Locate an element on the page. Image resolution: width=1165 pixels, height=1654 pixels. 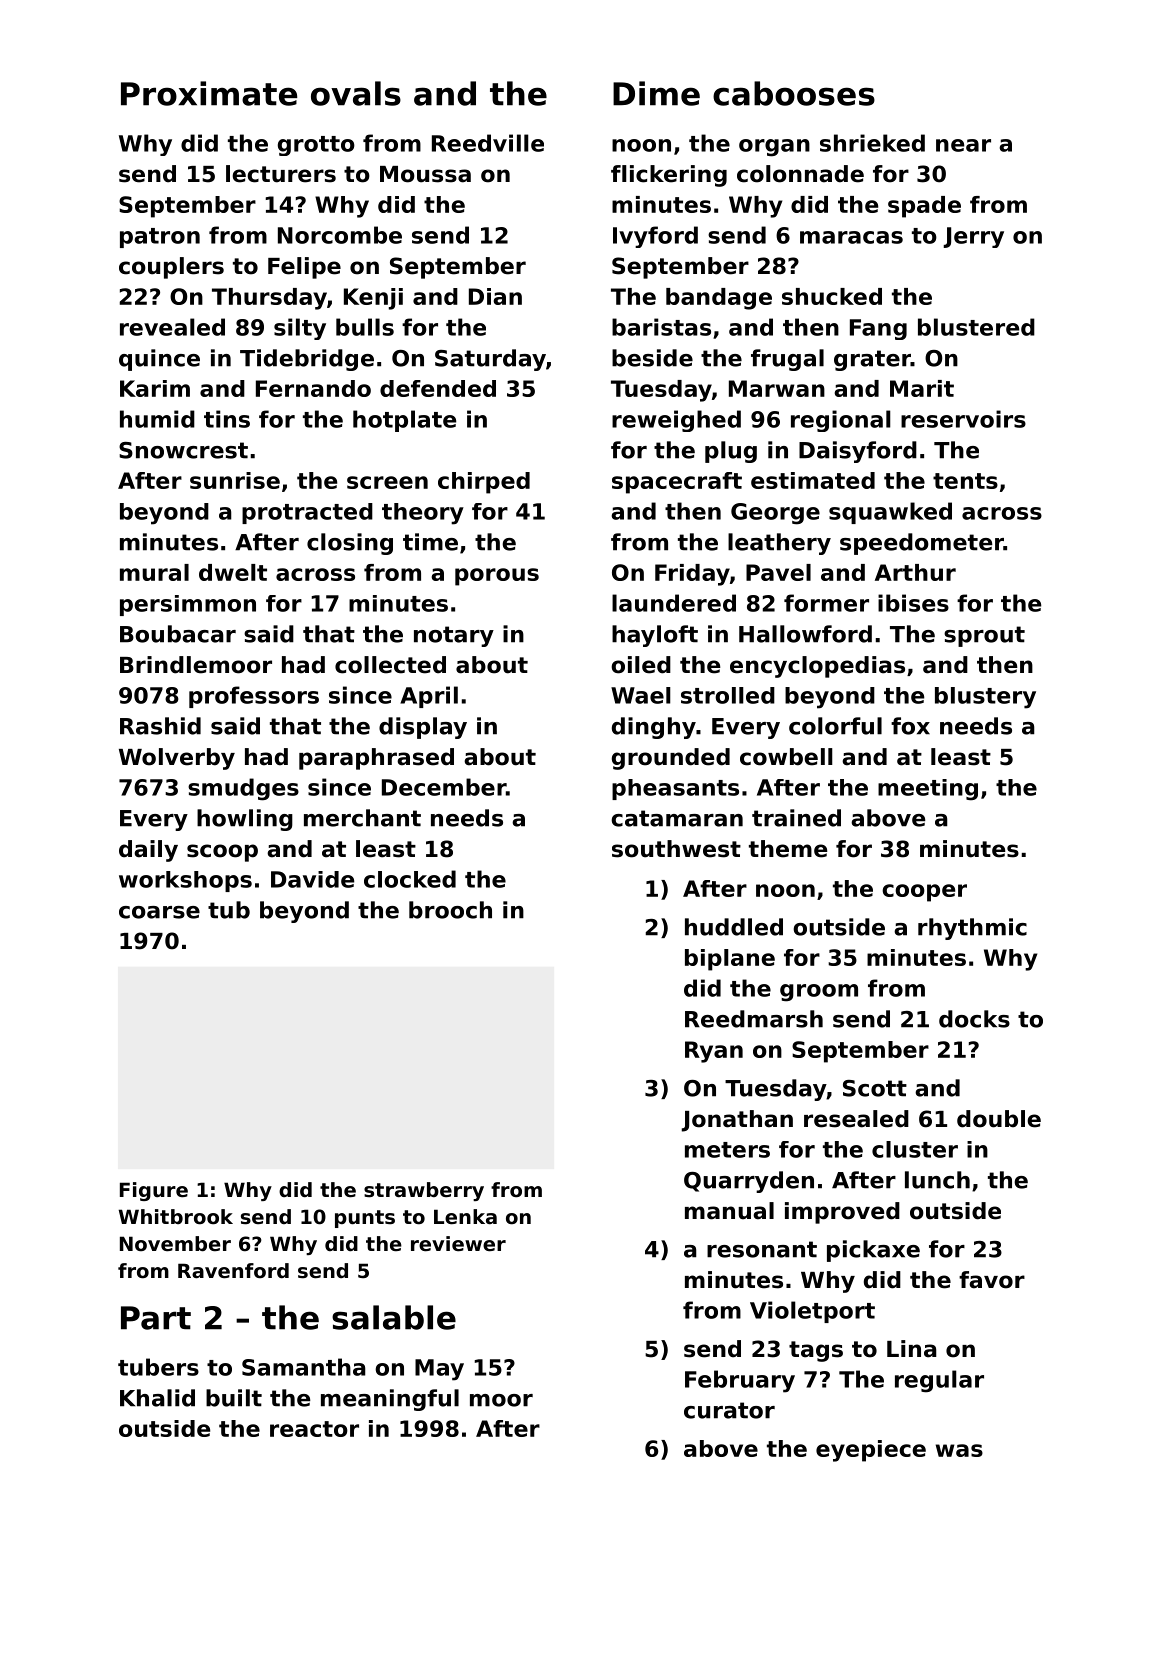
Boubacar is located at coordinates (178, 634).
